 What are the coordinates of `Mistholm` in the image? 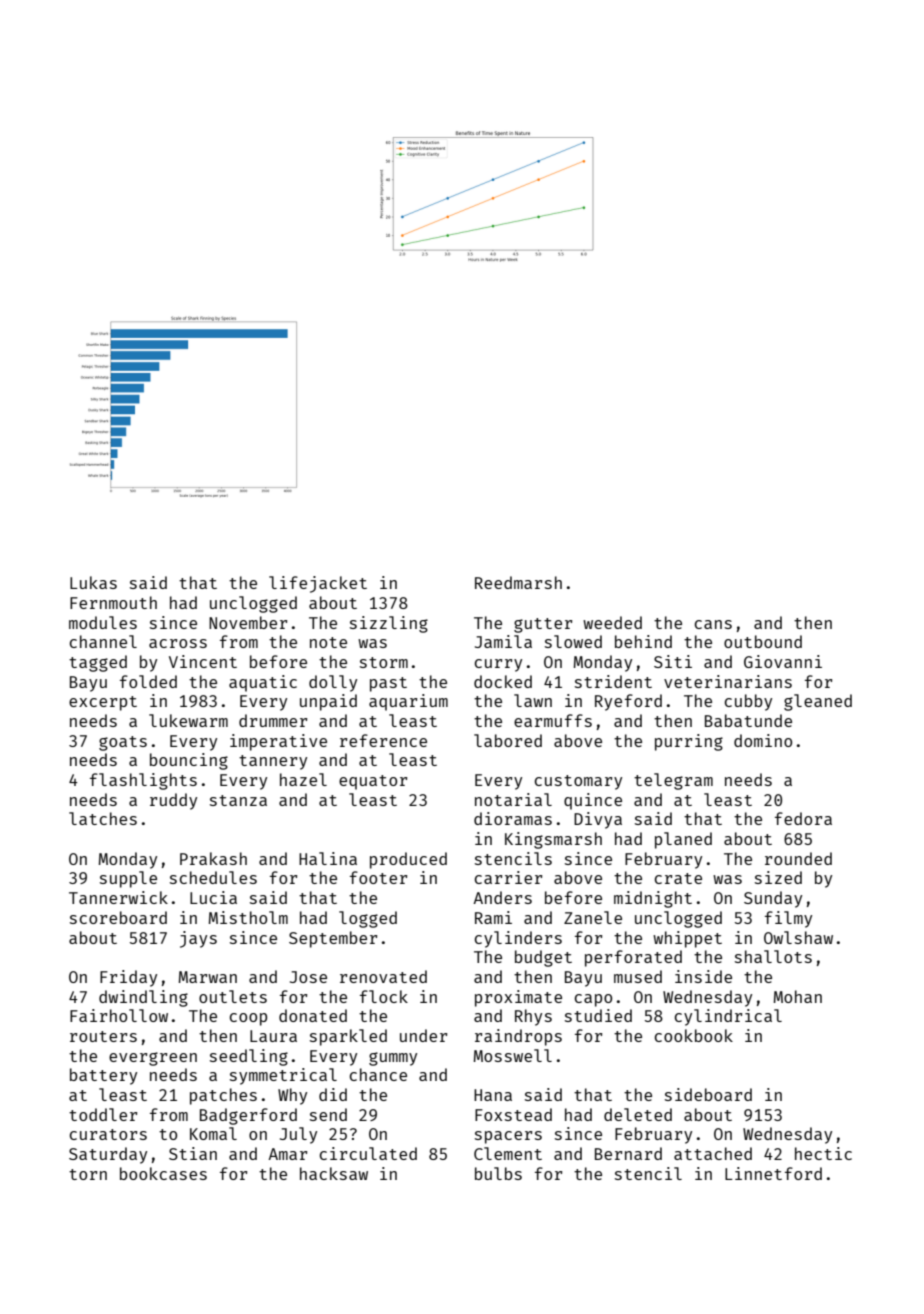 It's located at (248, 917).
